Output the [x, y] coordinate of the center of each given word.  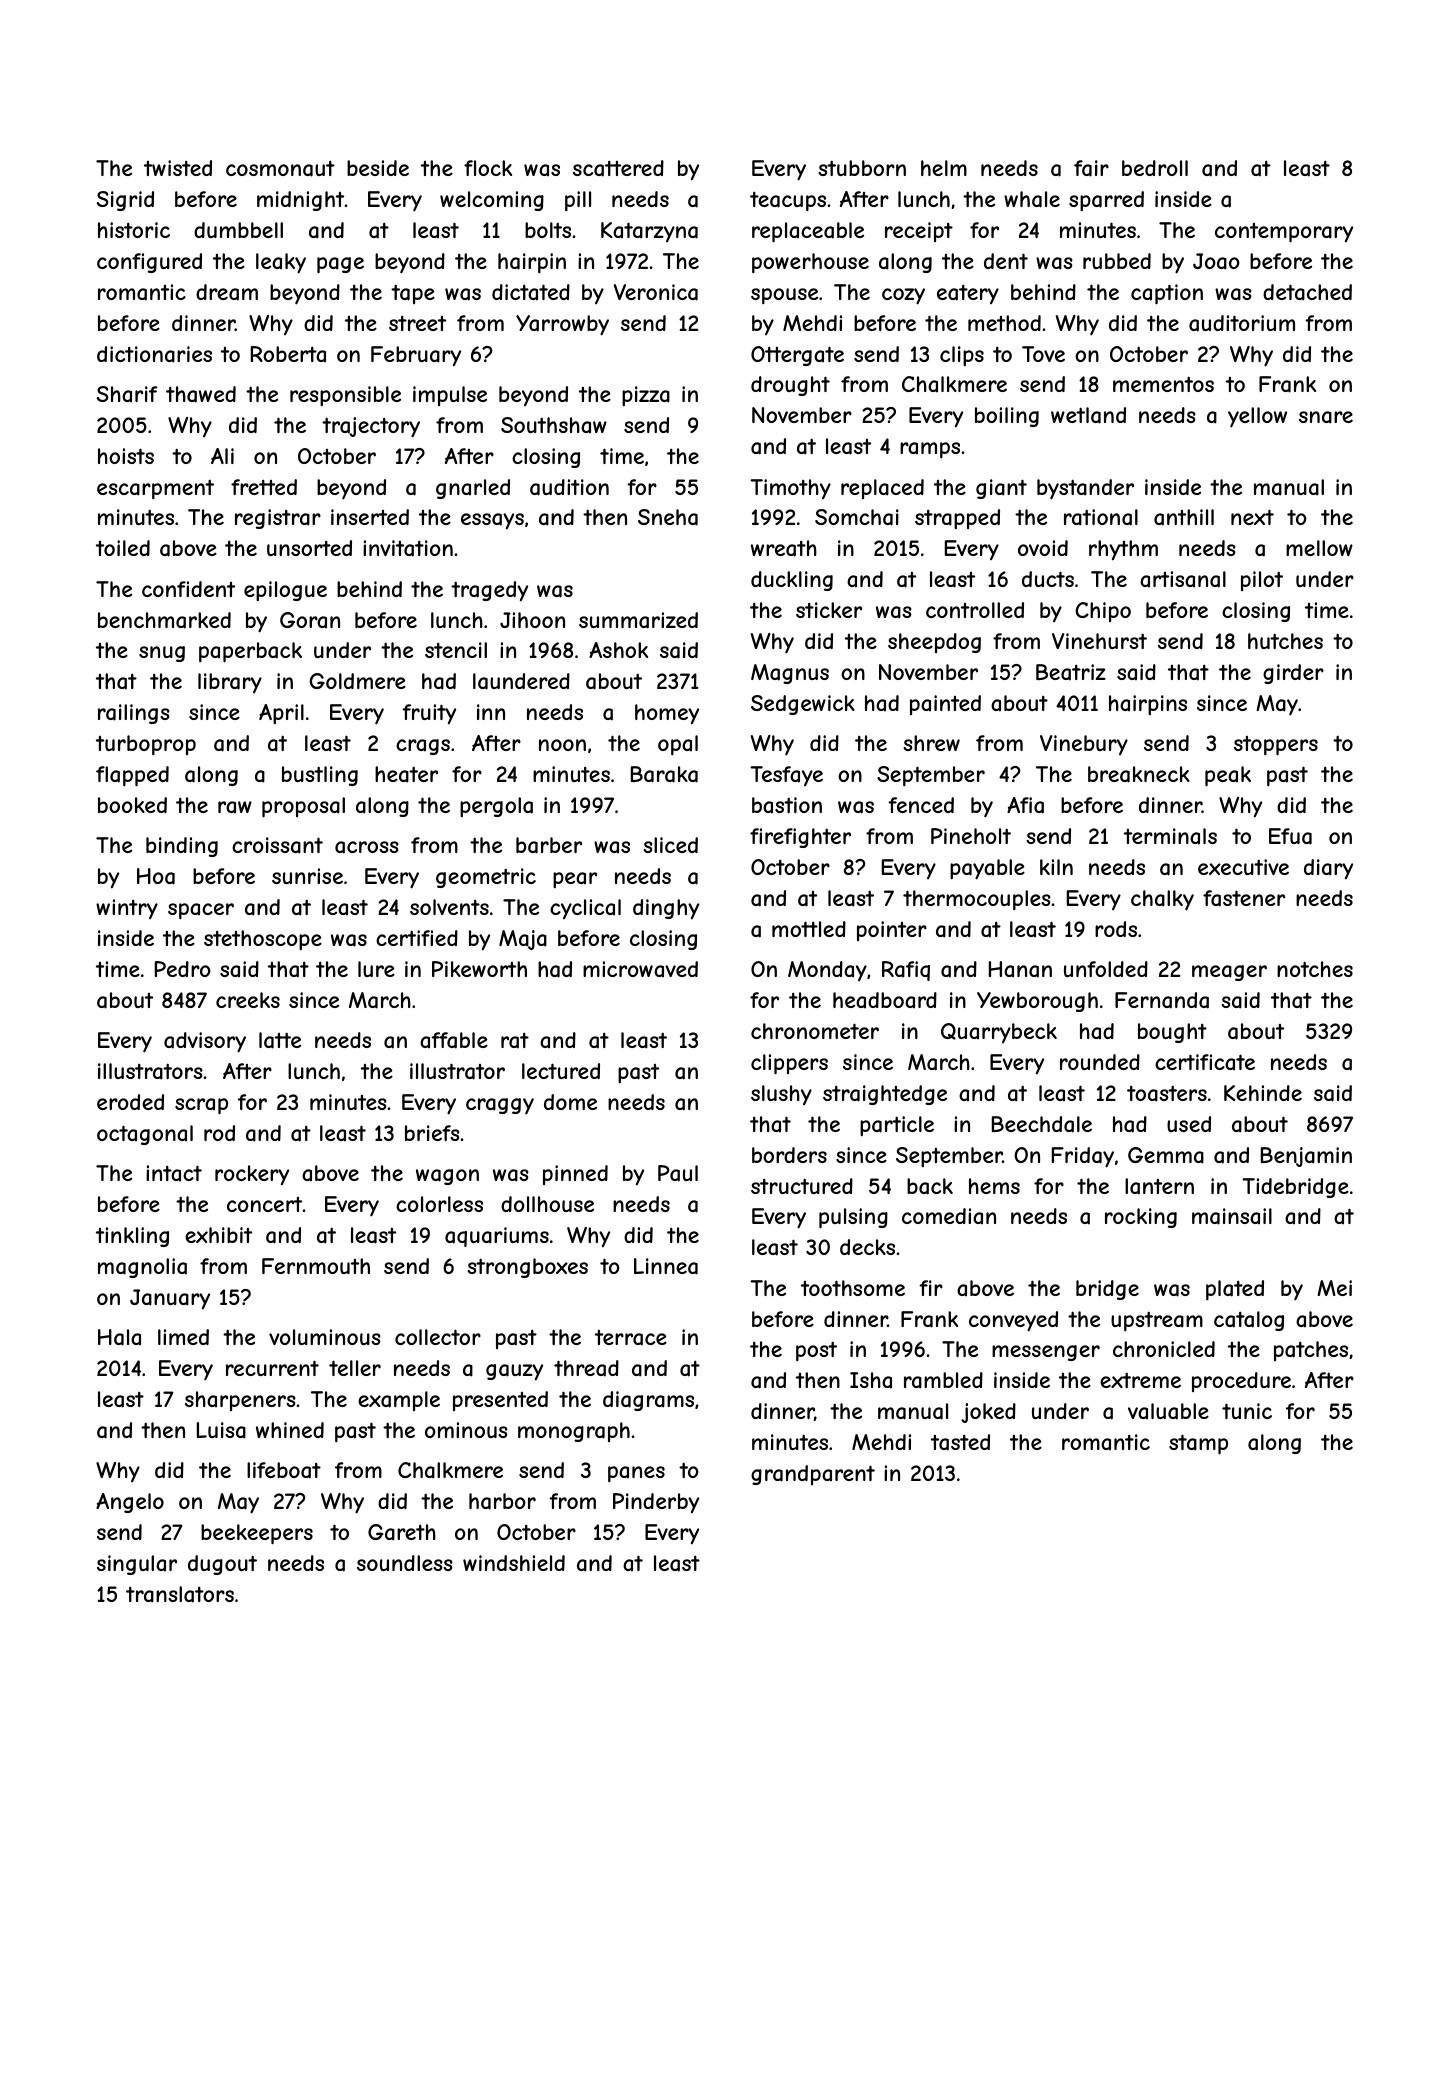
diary [1328, 869]
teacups [788, 201]
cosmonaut [280, 169]
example [399, 1401]
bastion [787, 805]
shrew [931, 743]
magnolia [142, 1268]
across [367, 847]
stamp [1198, 1444]
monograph [574, 1432]
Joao [1216, 261]
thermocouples [977, 900]
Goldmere [357, 681]
